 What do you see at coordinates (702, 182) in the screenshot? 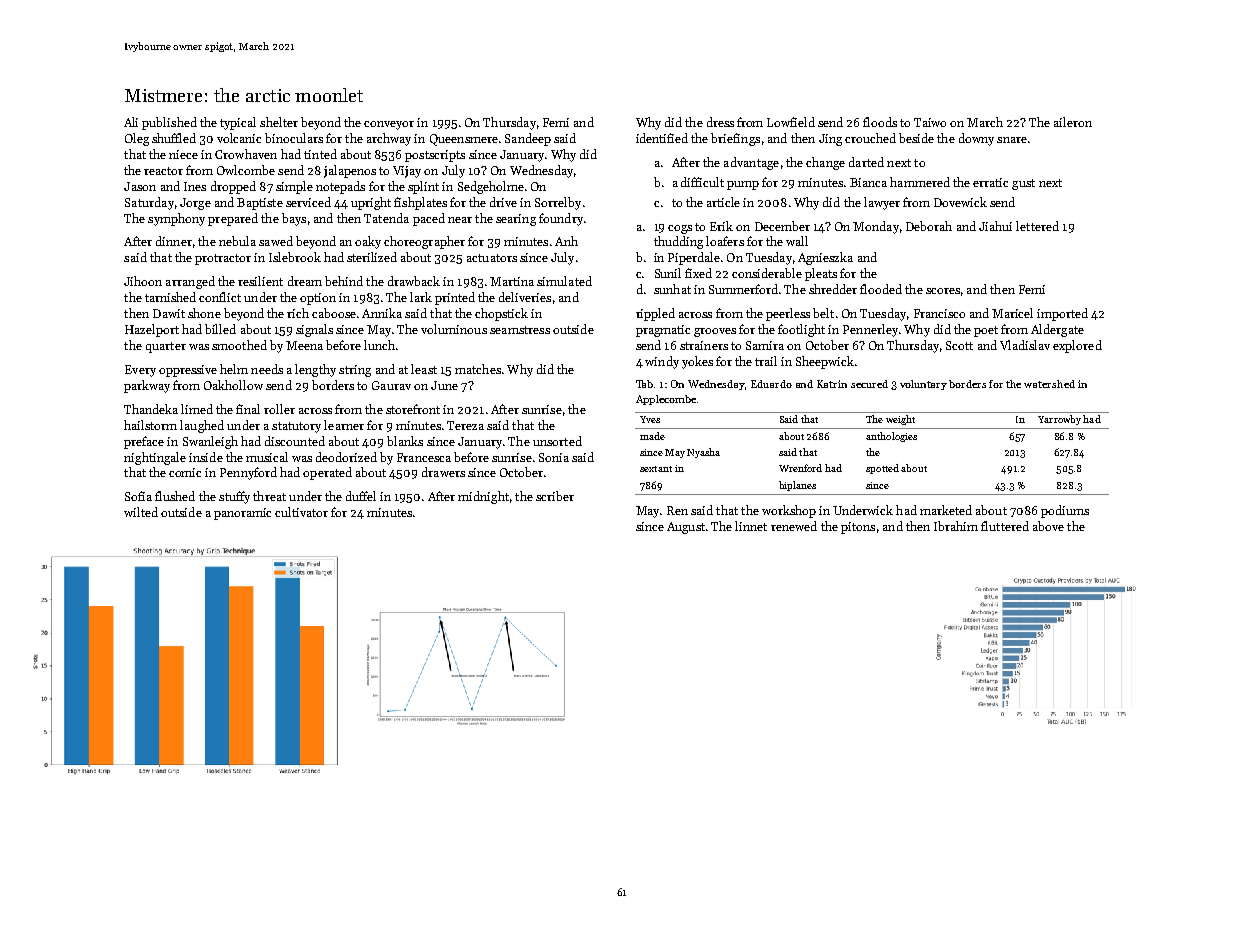
I see `difficult` at bounding box center [702, 182].
